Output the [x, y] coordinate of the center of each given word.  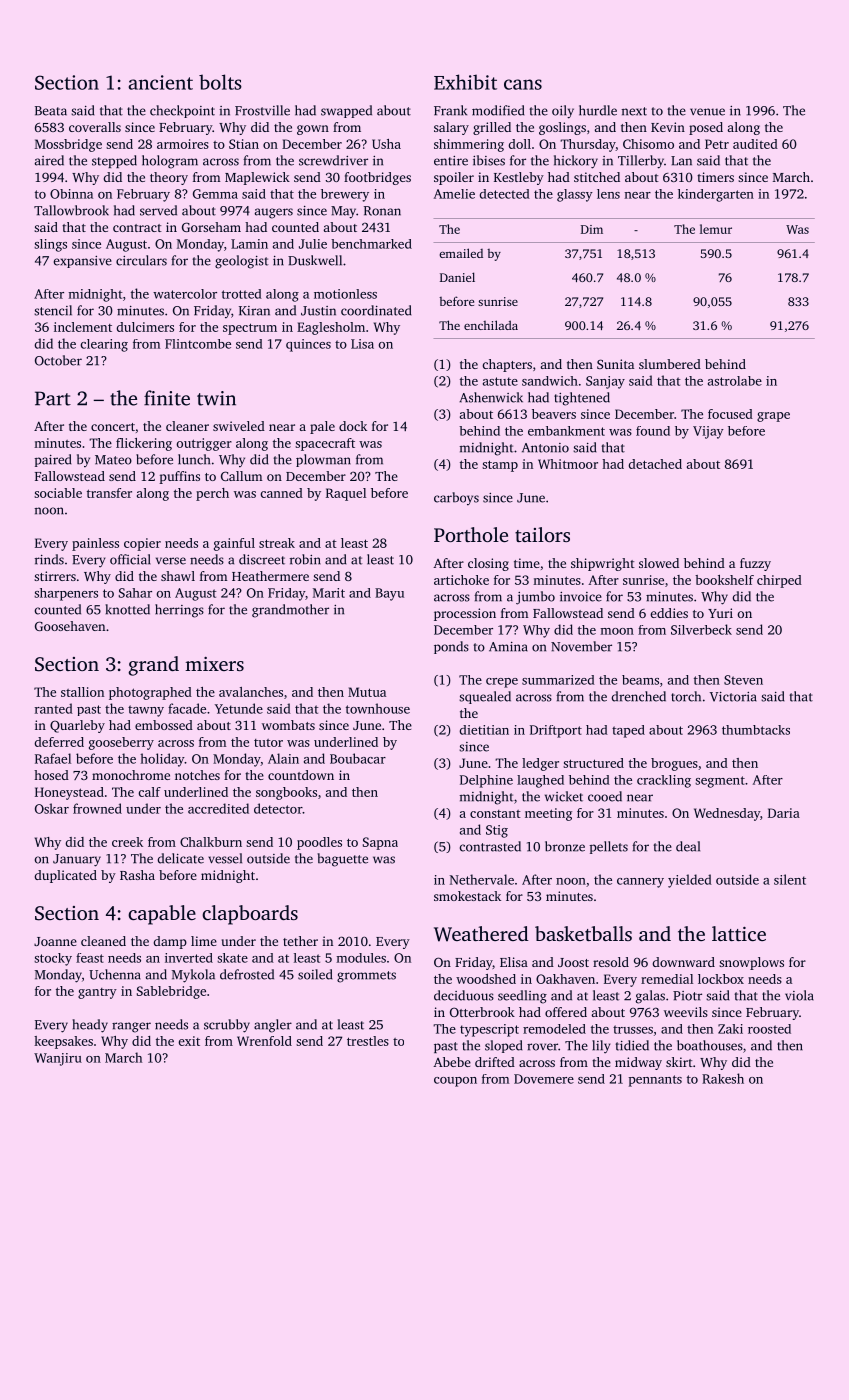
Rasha [137, 875]
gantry [97, 993]
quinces [308, 345]
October [58, 360]
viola [799, 995]
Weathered [481, 934]
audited [755, 144]
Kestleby [519, 178]
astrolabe [735, 381]
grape [773, 417]
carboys [456, 498]
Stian [244, 144]
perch [212, 494]
